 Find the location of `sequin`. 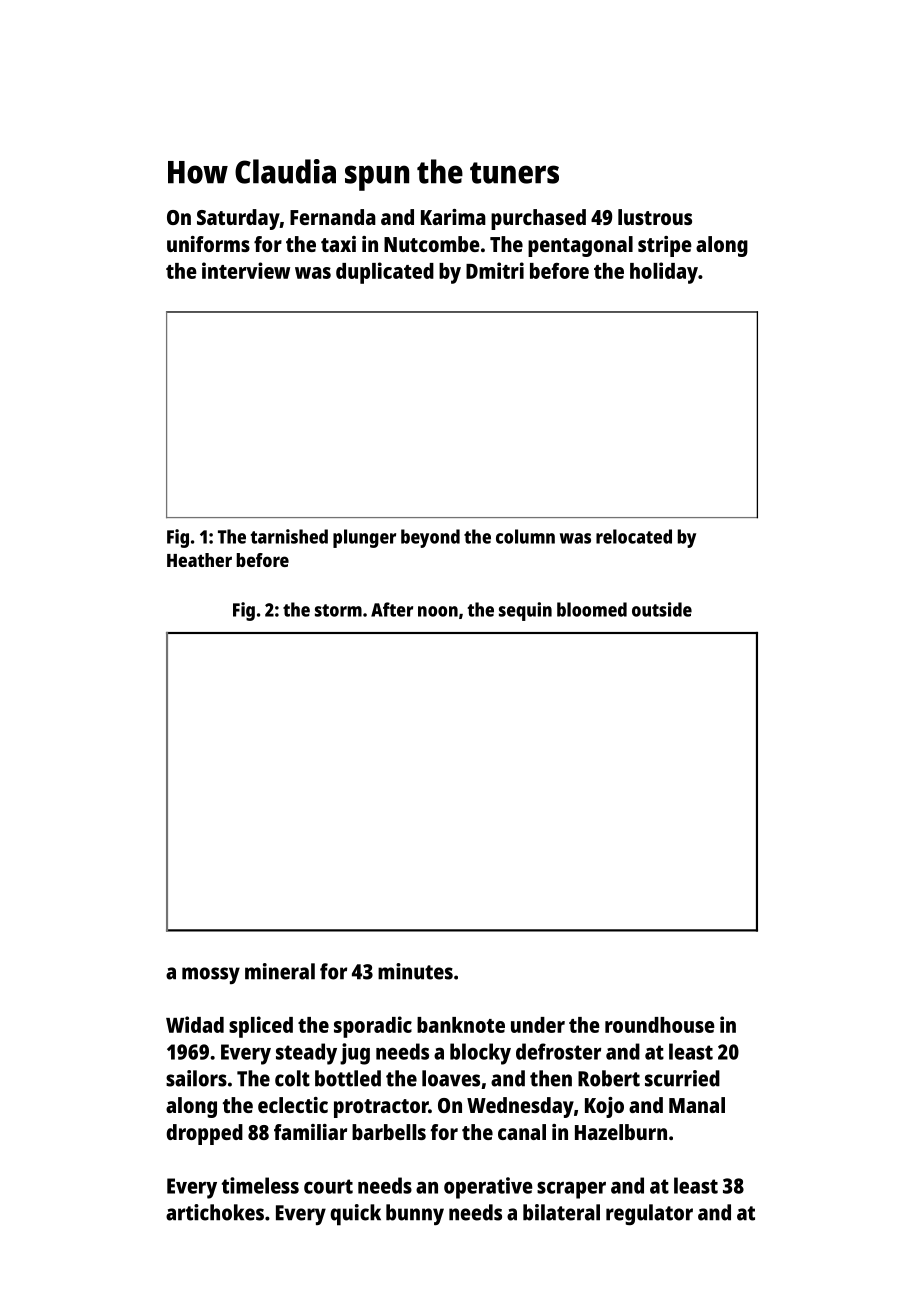

sequin is located at coordinates (525, 611).
